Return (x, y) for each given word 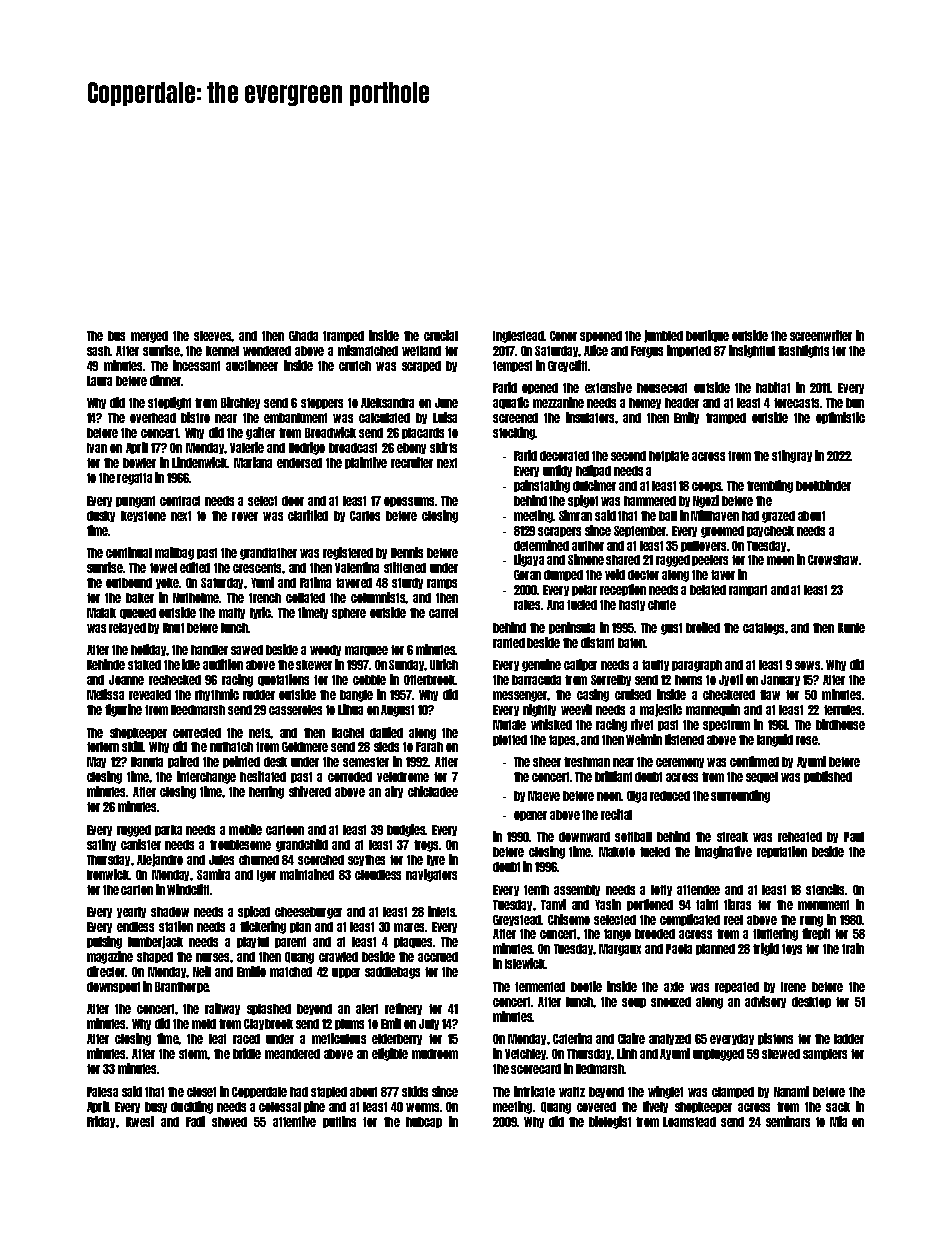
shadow (170, 912)
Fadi (195, 1121)
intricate (534, 1091)
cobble (369, 680)
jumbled (663, 336)
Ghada (303, 336)
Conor (563, 336)
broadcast (353, 448)
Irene (793, 987)
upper (346, 973)
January (780, 680)
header (682, 403)
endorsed (299, 463)
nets (260, 733)
